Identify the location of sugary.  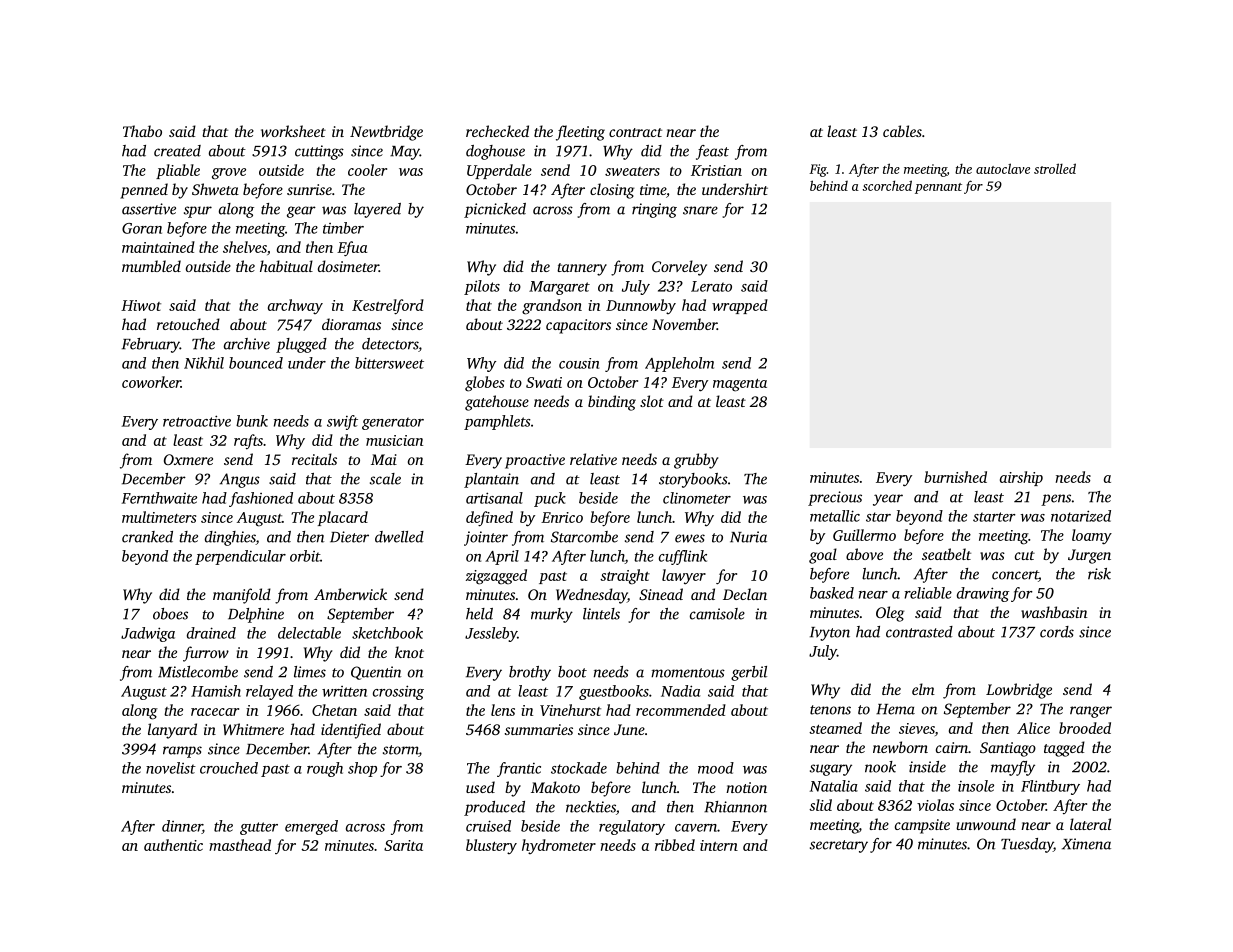
(831, 770).
